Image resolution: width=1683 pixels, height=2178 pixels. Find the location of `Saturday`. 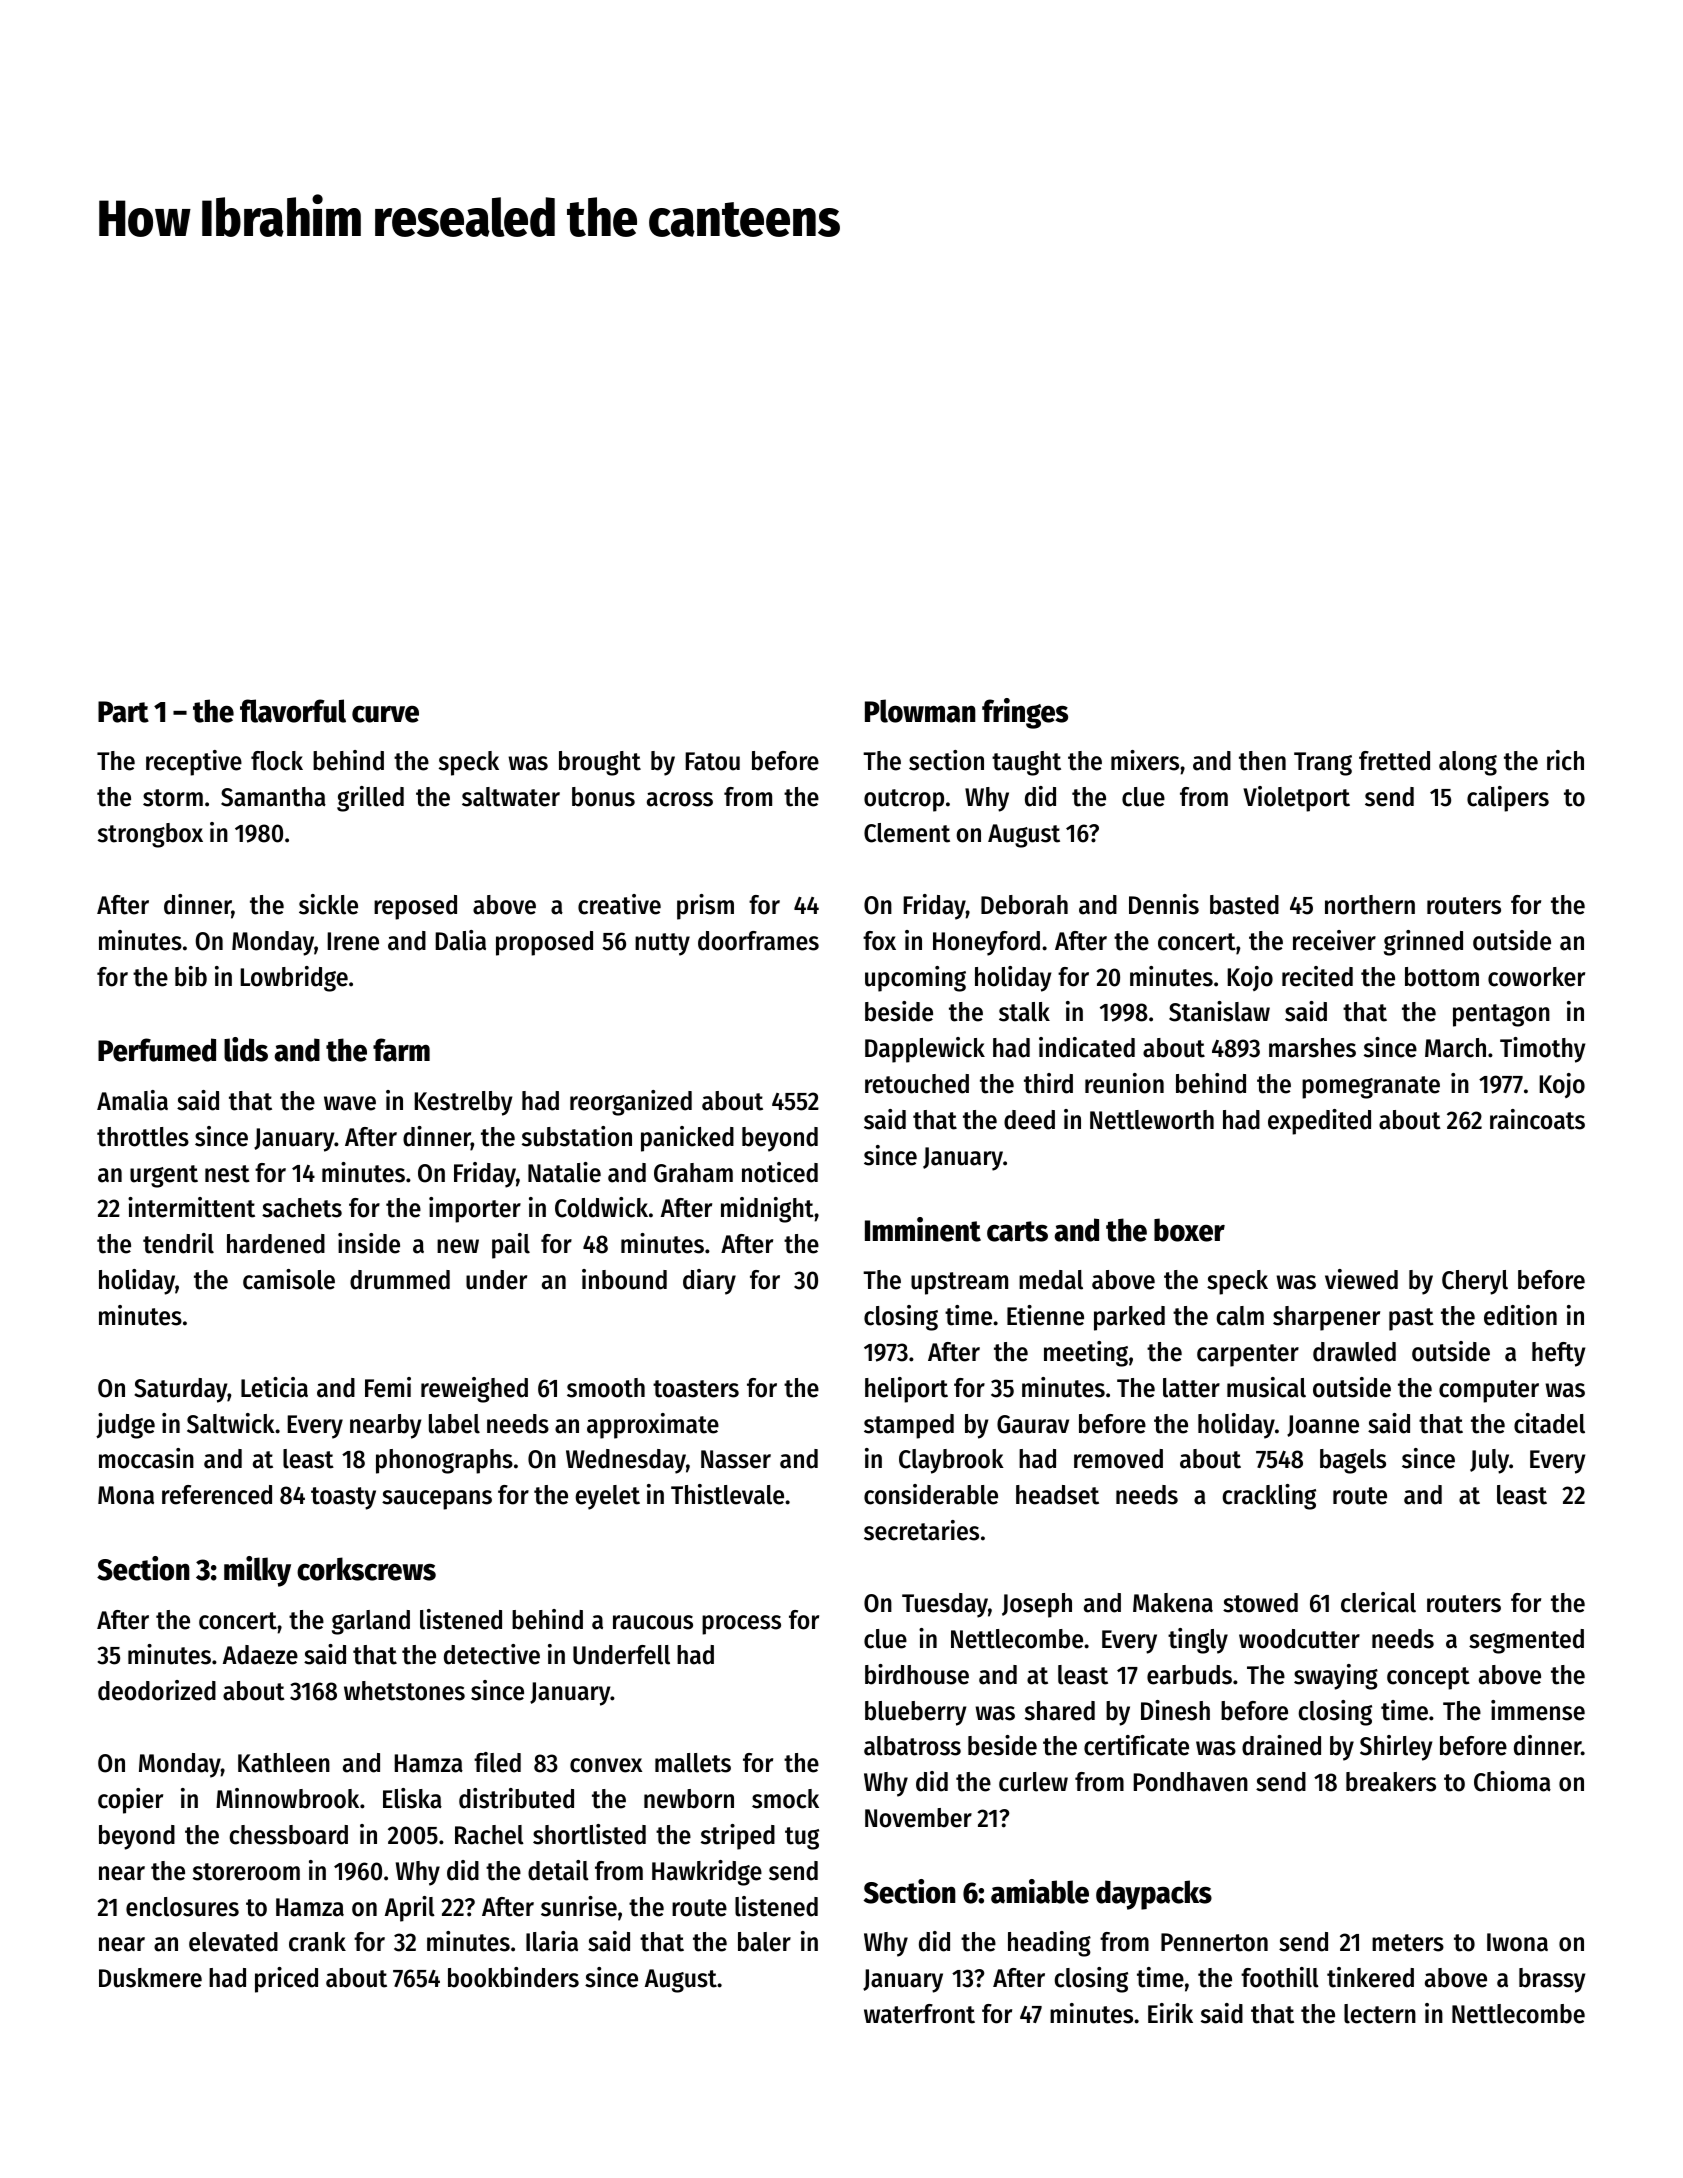

Saturday is located at coordinates (181, 1390).
